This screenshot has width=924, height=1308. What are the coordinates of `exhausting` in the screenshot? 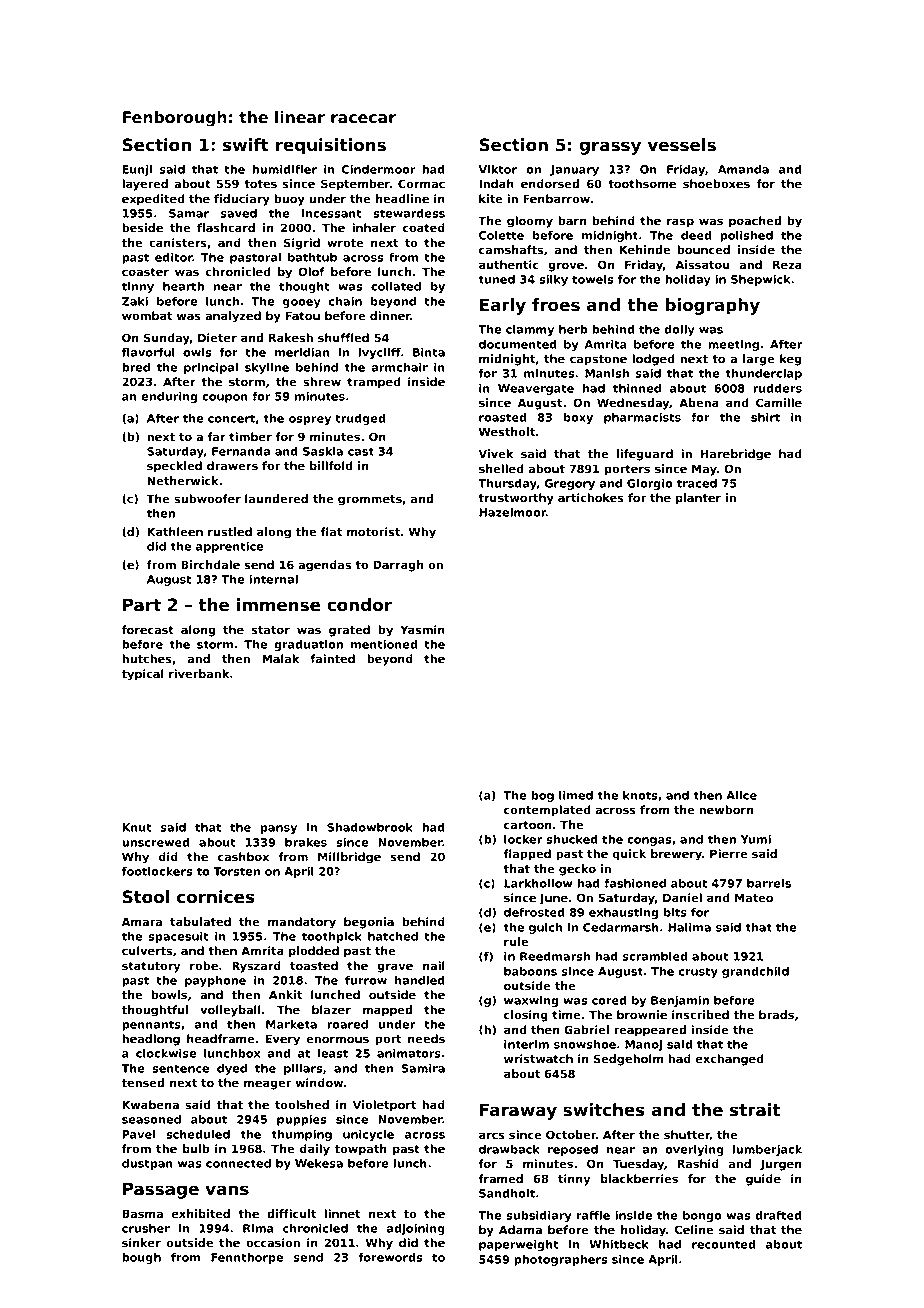 It's located at (623, 913).
